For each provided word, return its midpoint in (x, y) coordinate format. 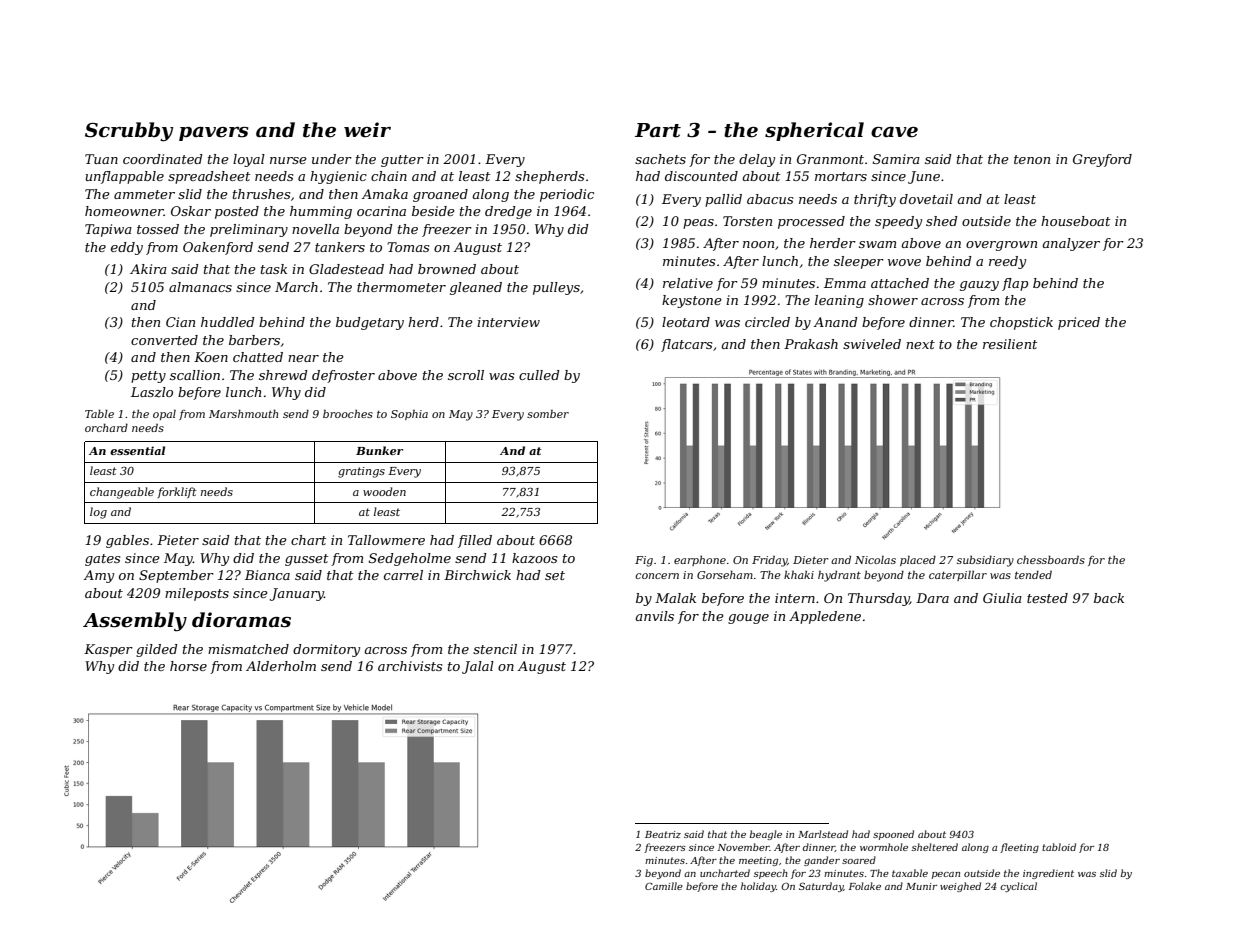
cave (894, 132)
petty (148, 377)
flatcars (686, 345)
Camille (664, 886)
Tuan (101, 159)
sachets (660, 159)
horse (188, 666)
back (1109, 598)
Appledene (825, 617)
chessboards (1051, 559)
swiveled (872, 344)
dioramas (241, 620)
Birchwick (477, 575)
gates (102, 560)
